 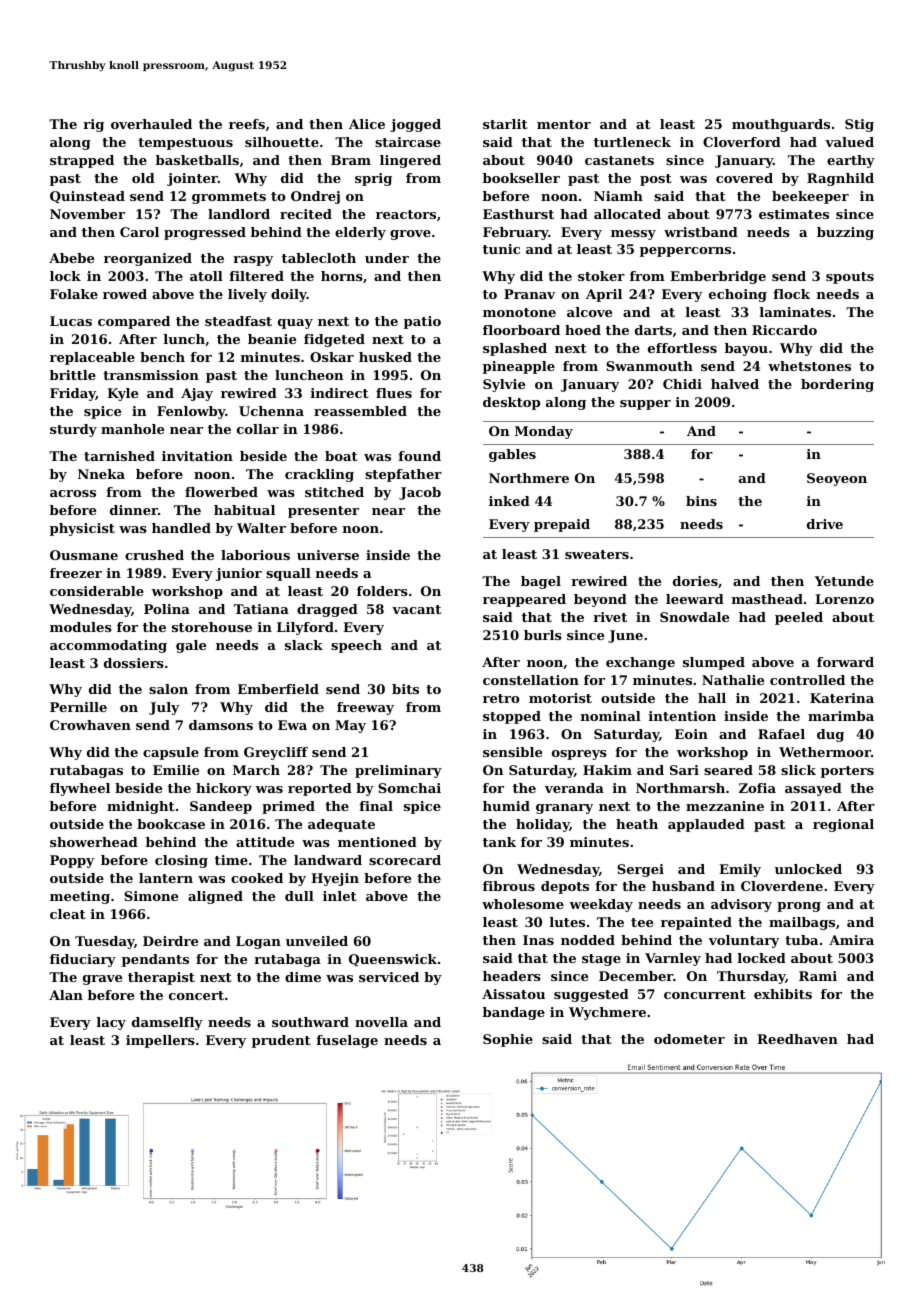 What do you see at coordinates (111, 1023) in the screenshot?
I see `lacy` at bounding box center [111, 1023].
